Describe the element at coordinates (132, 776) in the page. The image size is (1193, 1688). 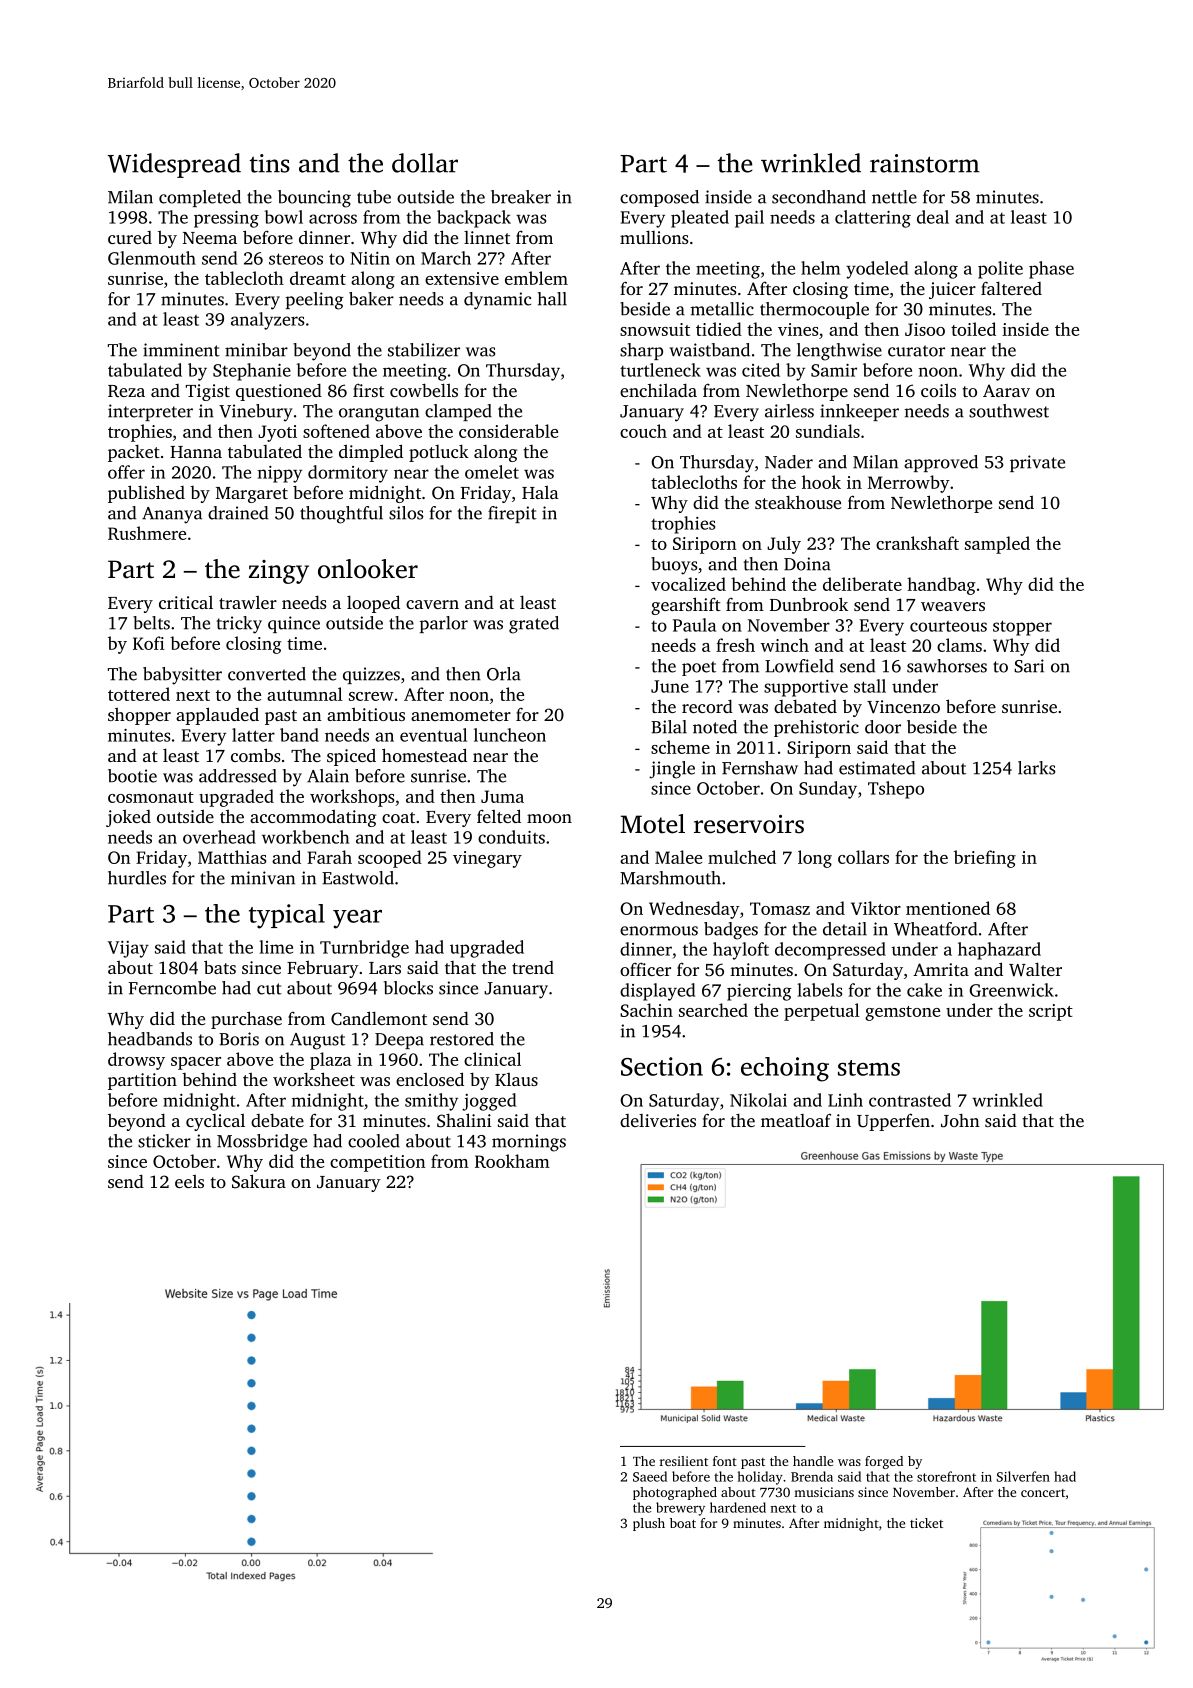
I see `bootie` at that location.
